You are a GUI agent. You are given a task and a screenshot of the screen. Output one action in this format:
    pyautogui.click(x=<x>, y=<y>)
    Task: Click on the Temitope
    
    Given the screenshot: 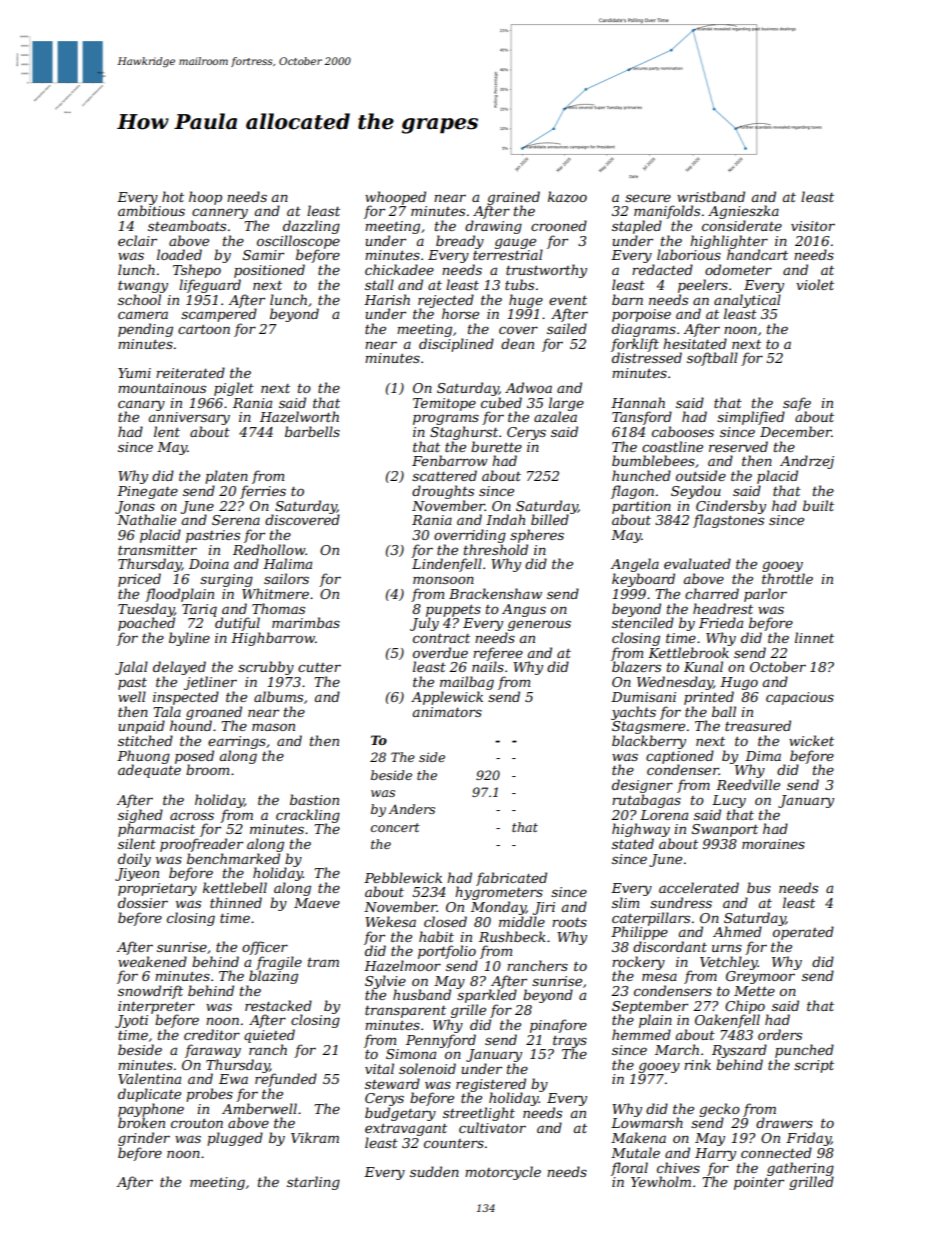 What is the action you would take?
    pyautogui.click(x=444, y=404)
